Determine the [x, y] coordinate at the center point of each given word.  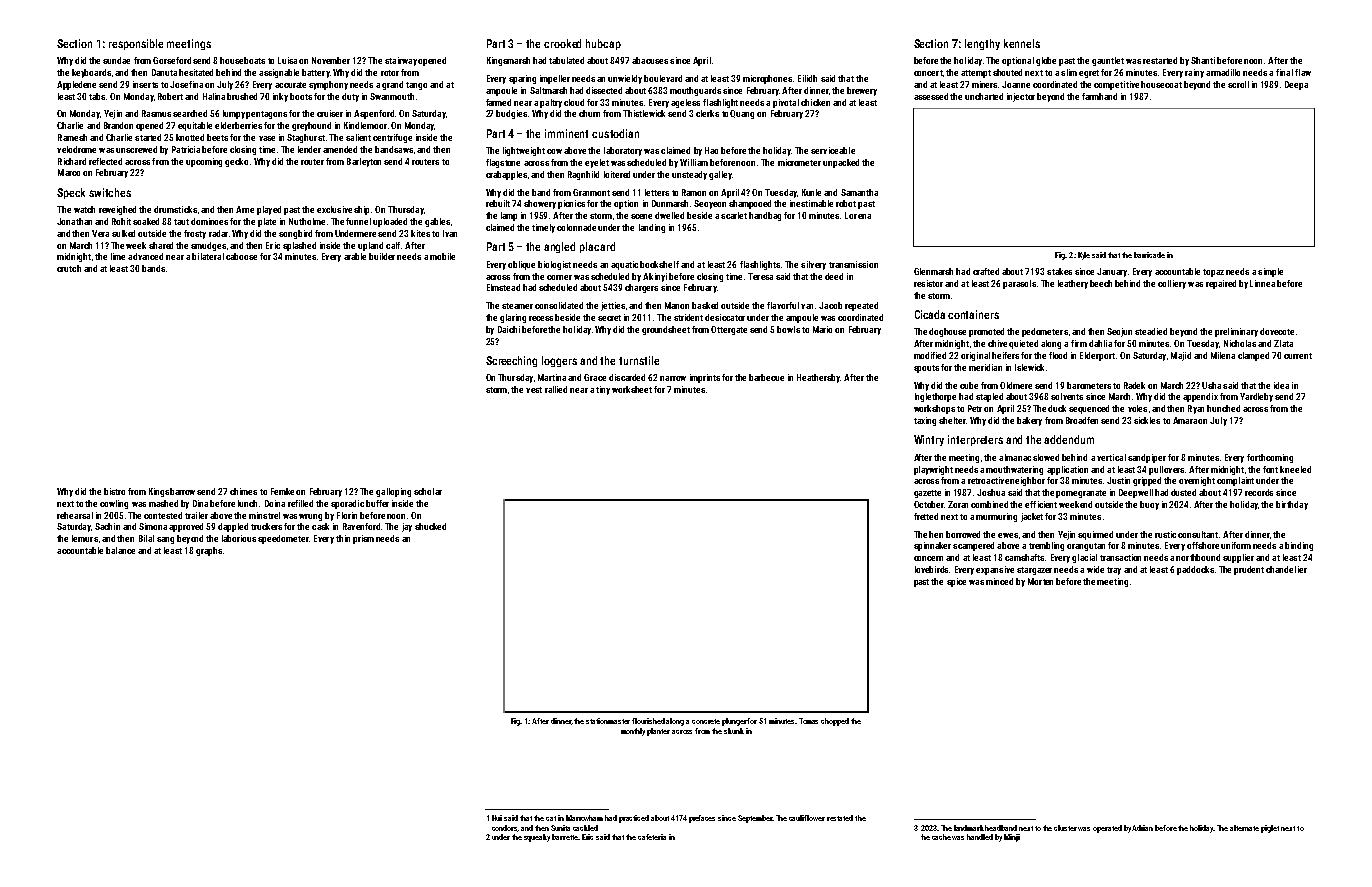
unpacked [841, 163]
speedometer [283, 539]
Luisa [287, 60]
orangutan [1086, 547]
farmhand [1099, 96]
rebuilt [498, 203]
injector [1021, 97]
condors [505, 828]
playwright [933, 470]
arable [355, 256]
